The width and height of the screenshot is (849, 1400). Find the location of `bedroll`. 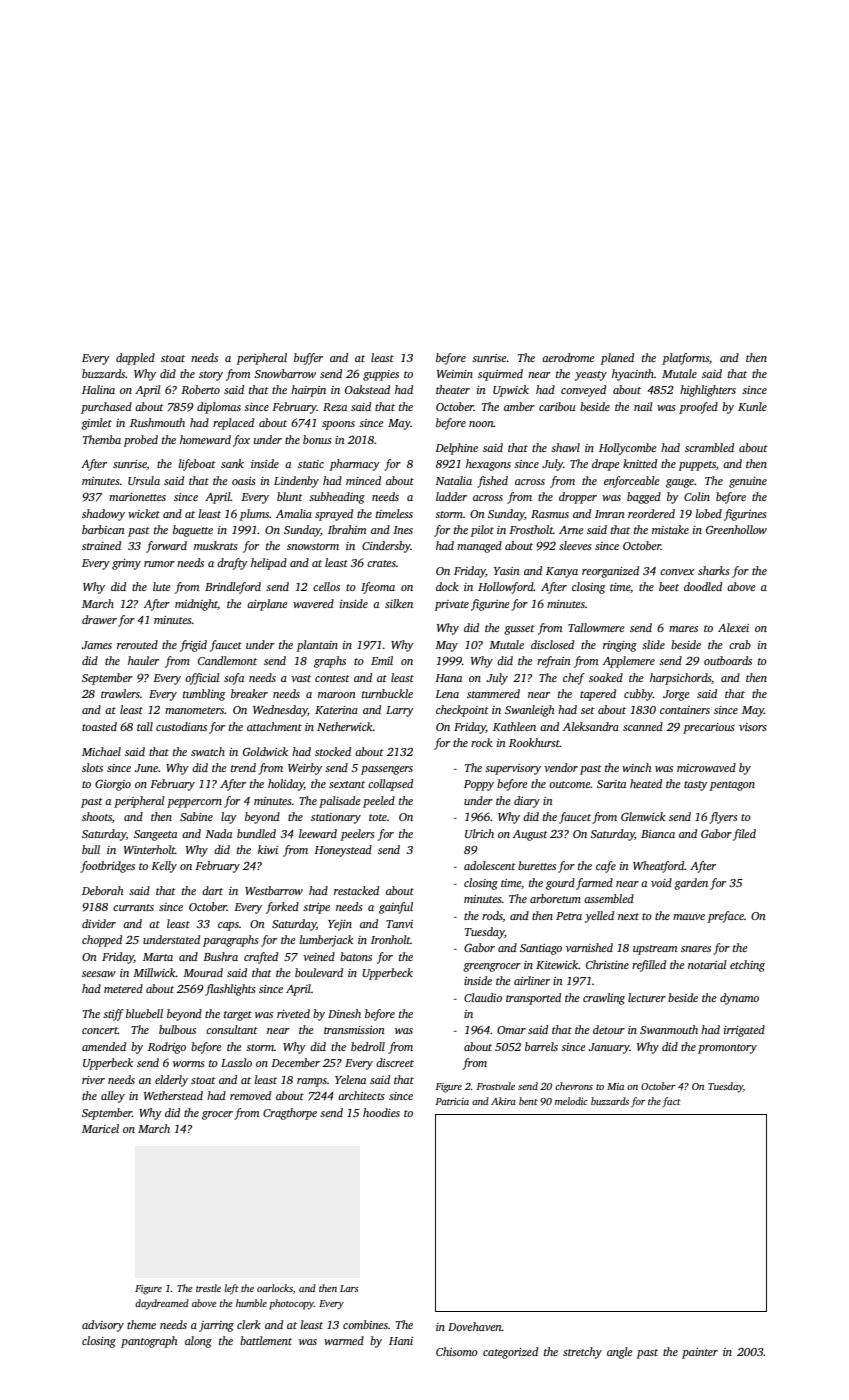

bedroll is located at coordinates (368, 1046).
